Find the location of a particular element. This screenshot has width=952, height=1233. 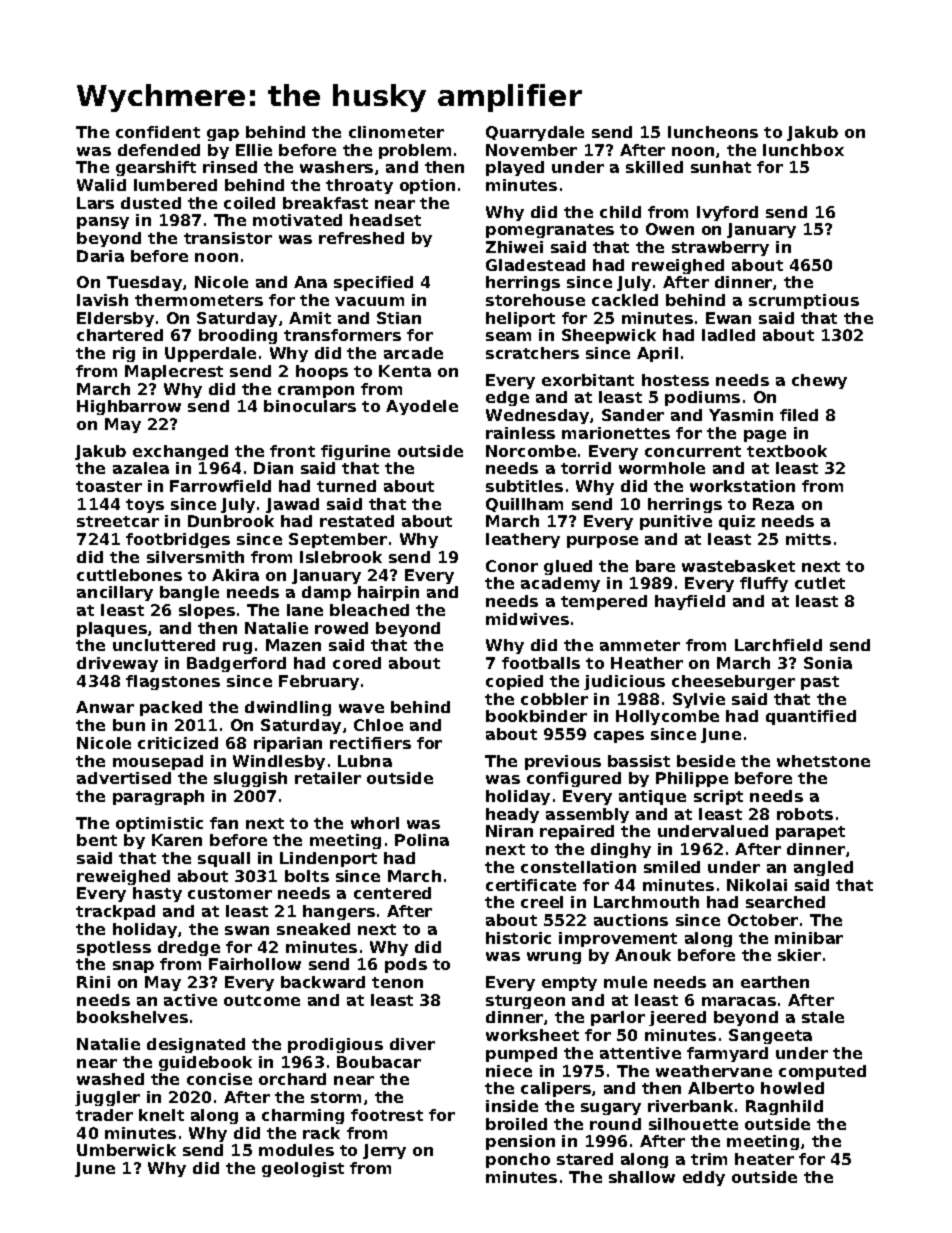

niece is located at coordinates (509, 1071).
